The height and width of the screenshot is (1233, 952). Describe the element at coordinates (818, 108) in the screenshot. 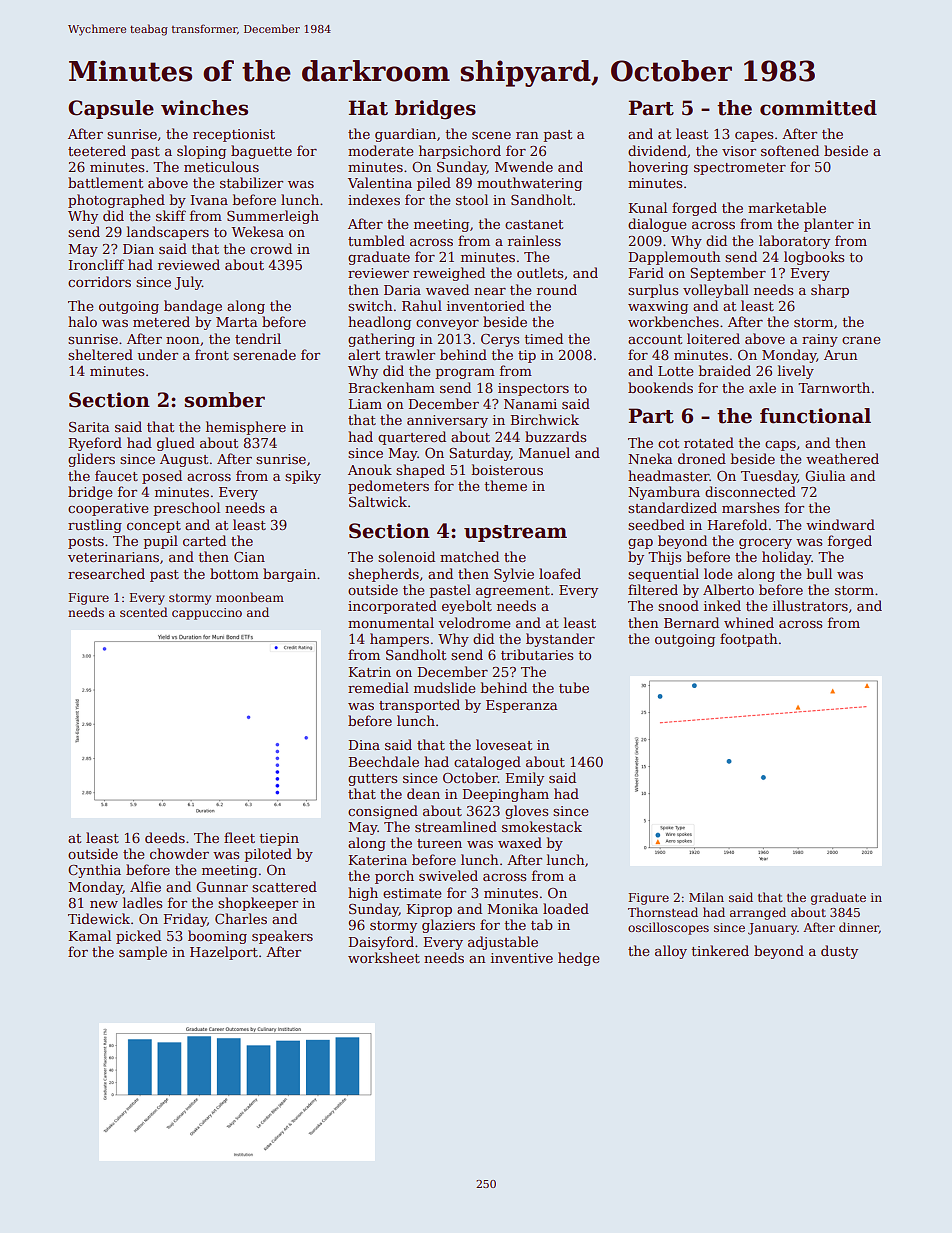

I see `committed` at that location.
